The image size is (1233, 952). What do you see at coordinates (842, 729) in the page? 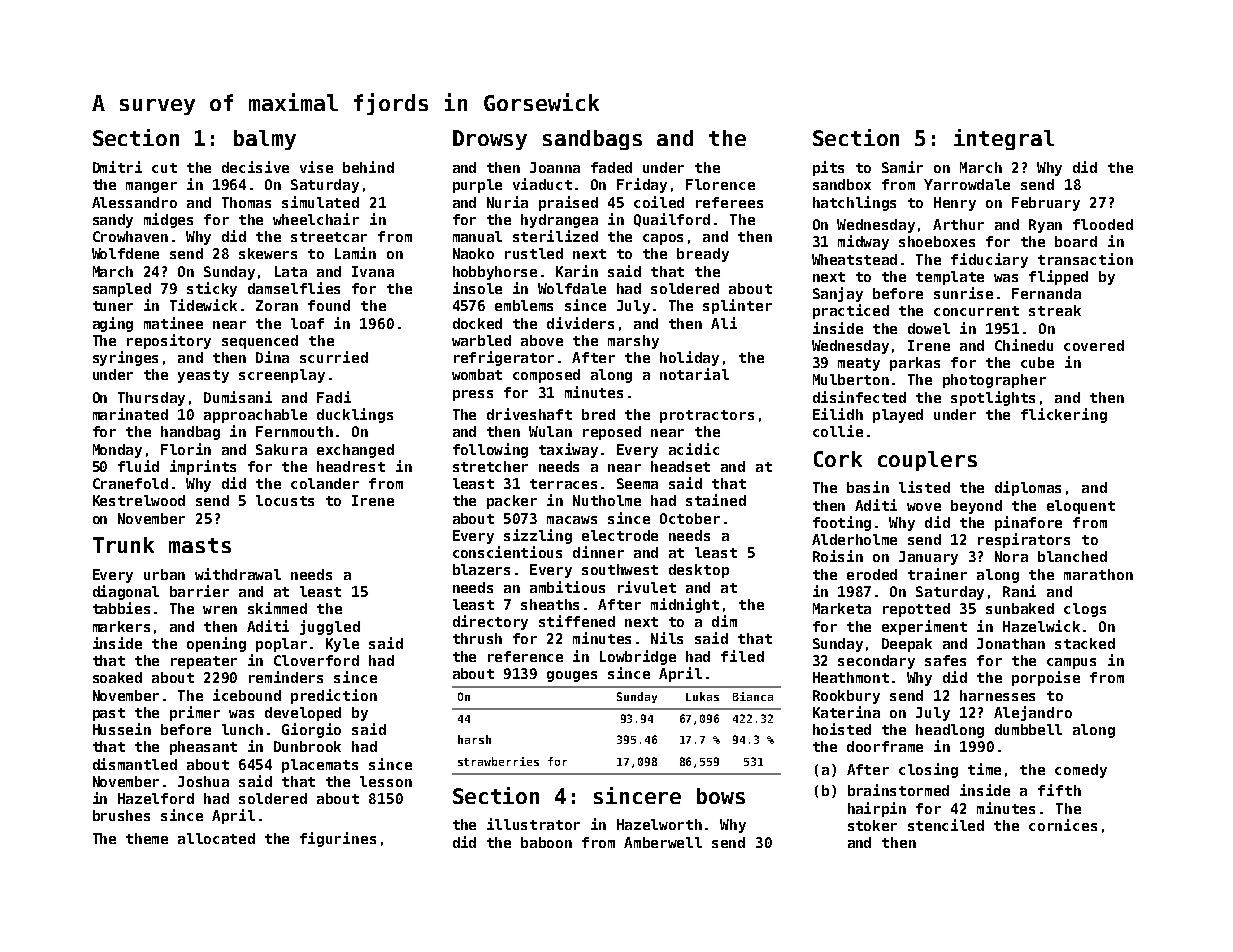
I see `hoisted` at bounding box center [842, 729].
